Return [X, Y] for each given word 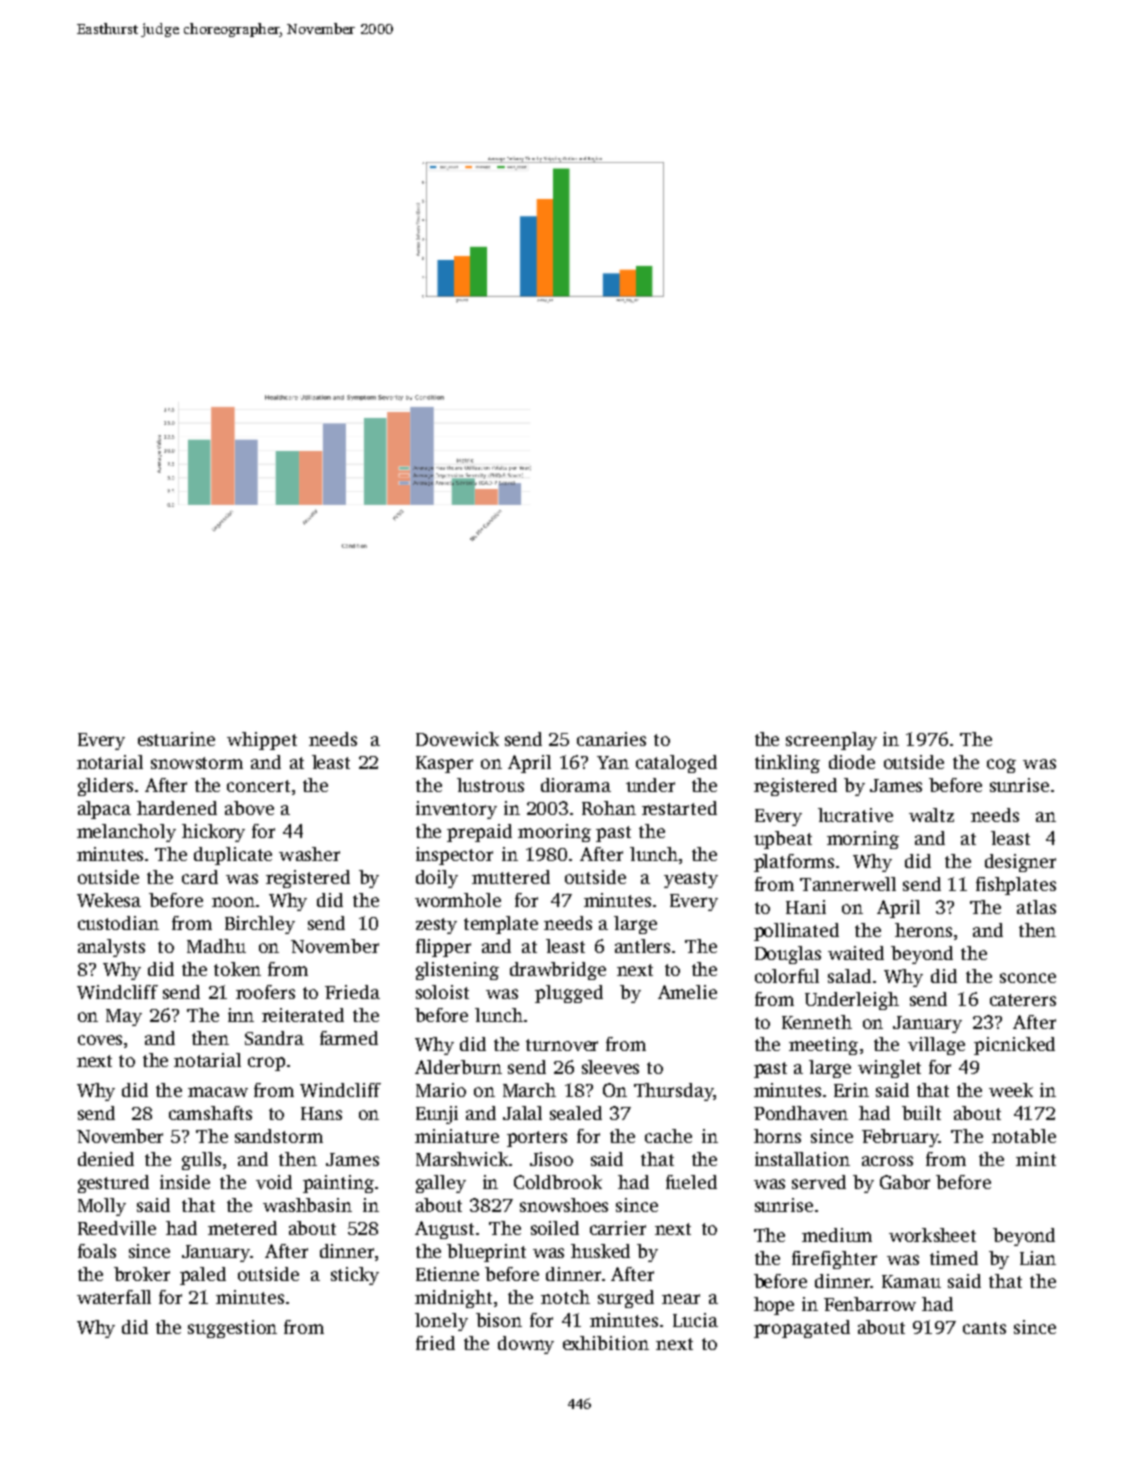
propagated [802, 1329]
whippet [262, 741]
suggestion [232, 1329]
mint [1036, 1159]
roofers [265, 992]
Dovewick [457, 739]
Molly [102, 1207]
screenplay [831, 741]
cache [668, 1136]
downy [526, 1345]
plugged [569, 994]
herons [923, 930]
